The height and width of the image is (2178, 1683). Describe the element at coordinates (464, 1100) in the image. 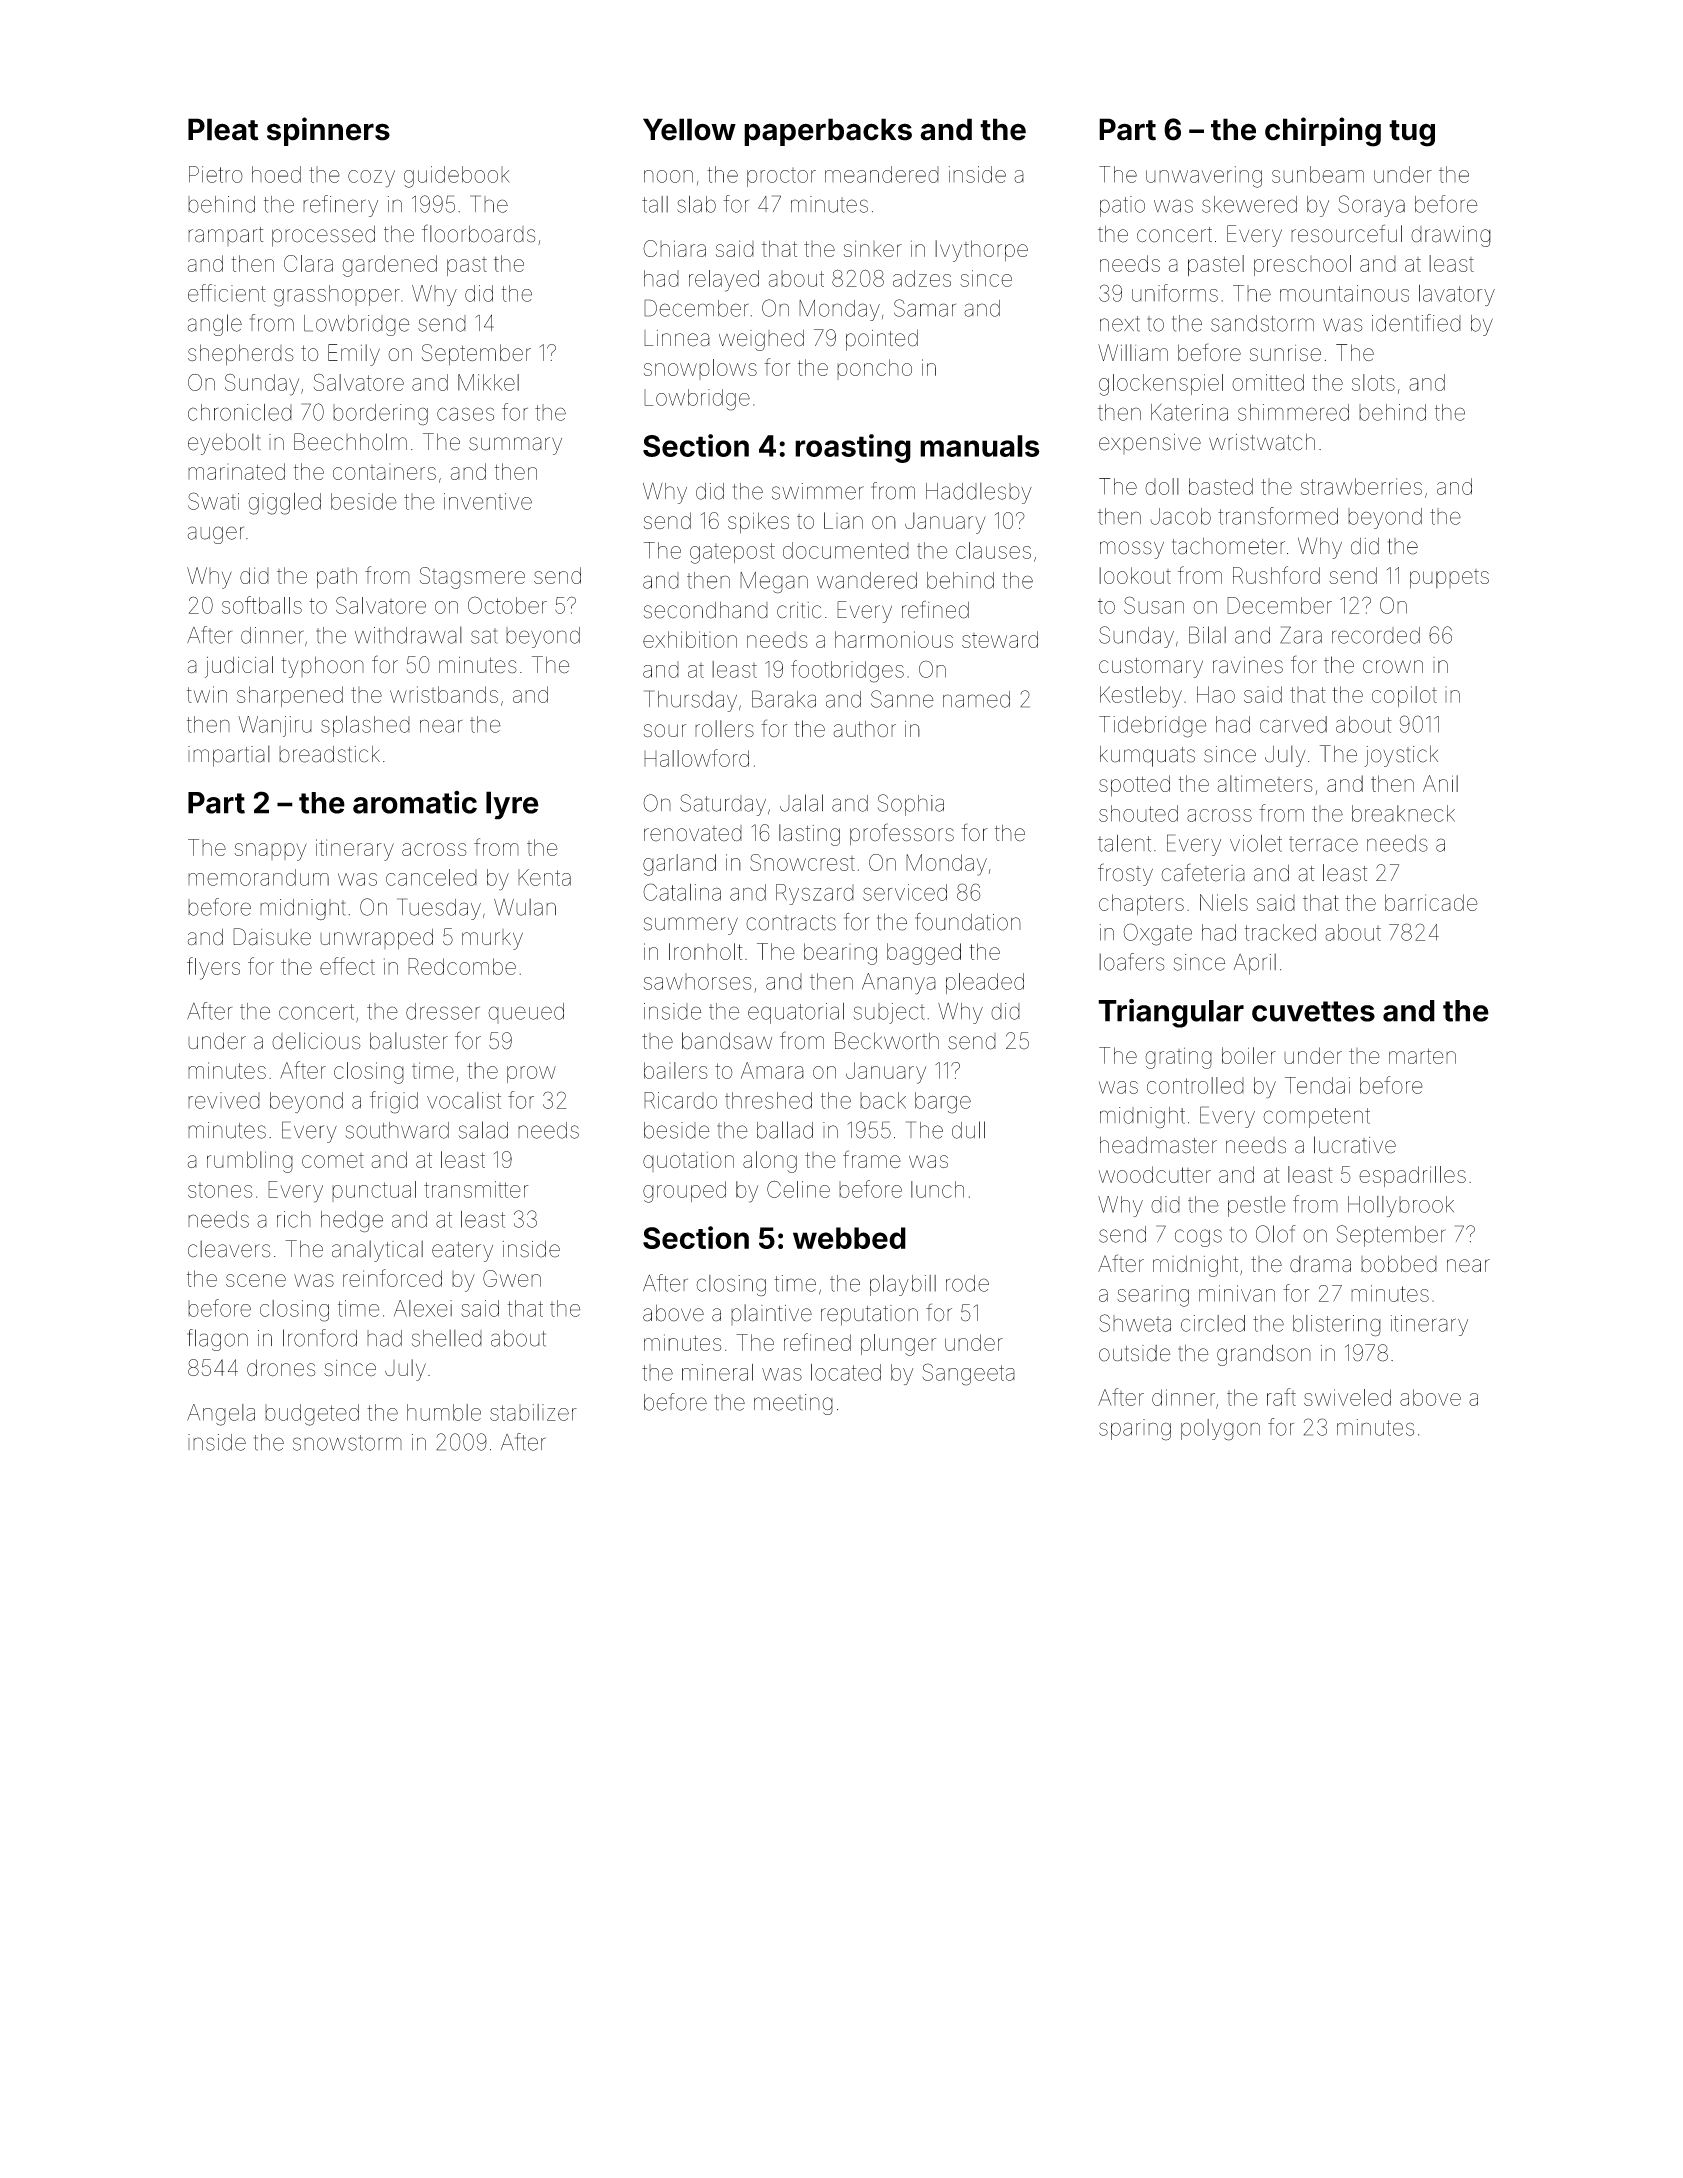

I see `vocalist` at that location.
